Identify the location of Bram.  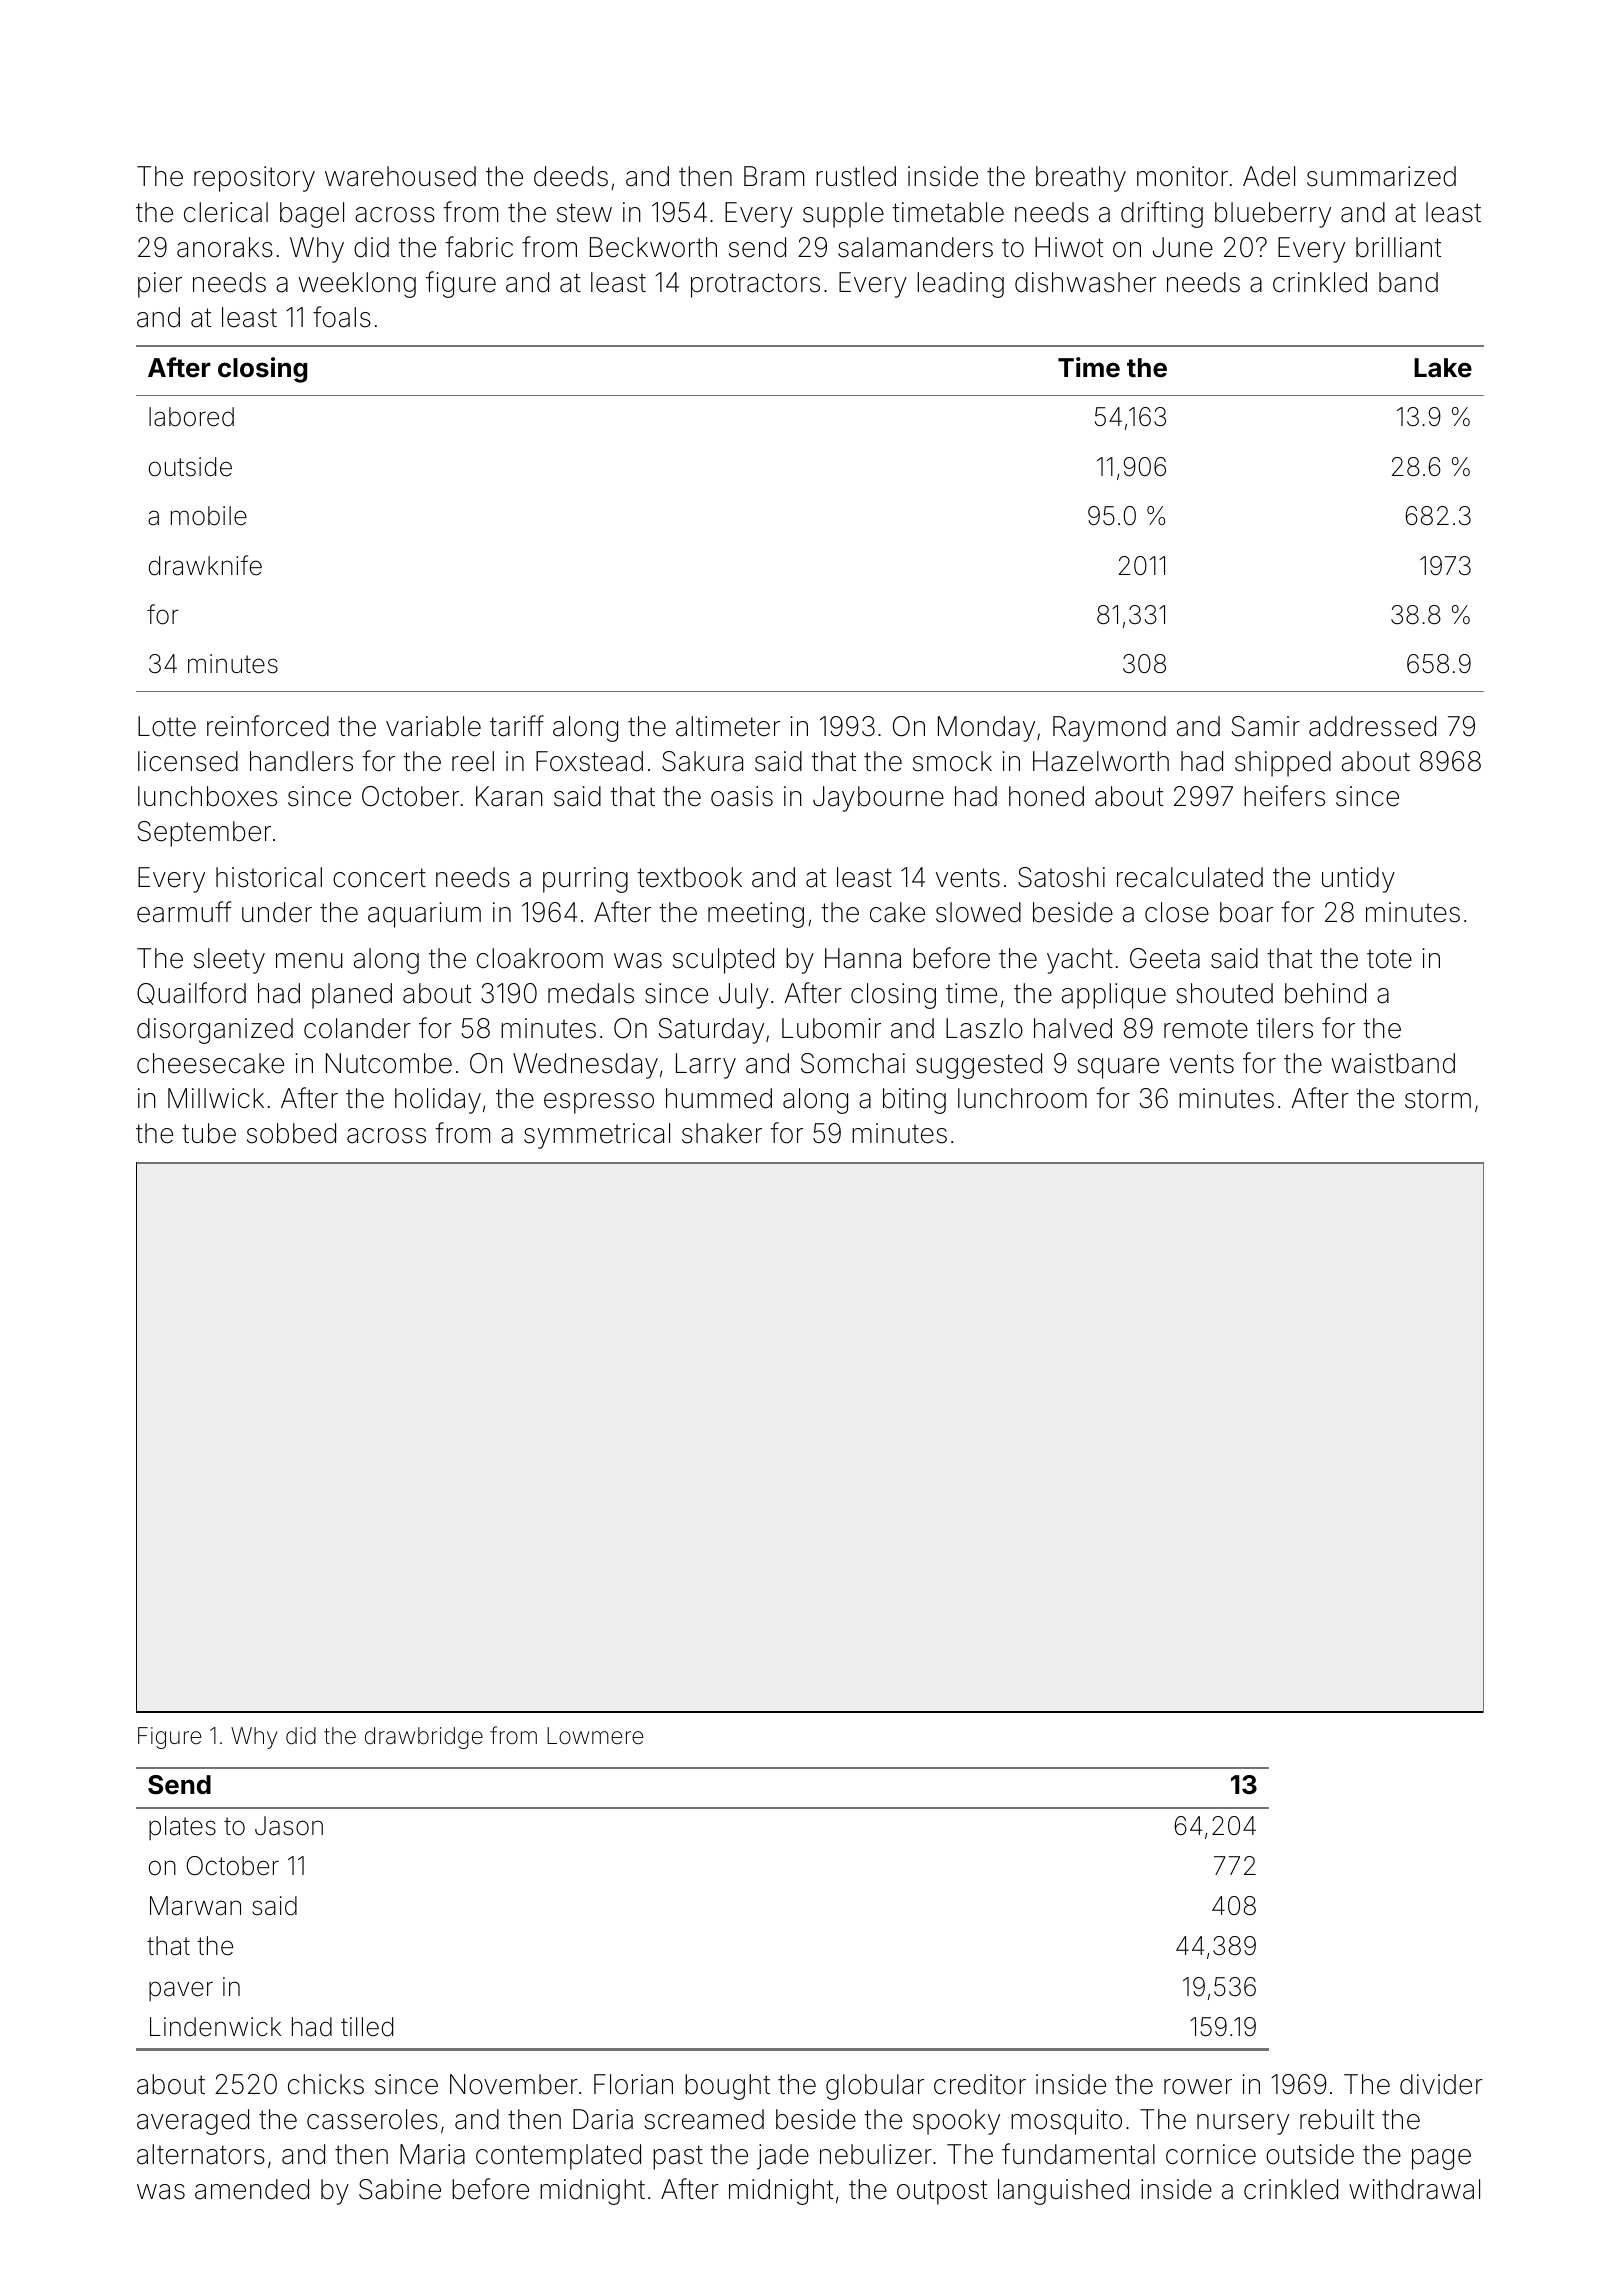
(774, 176).
